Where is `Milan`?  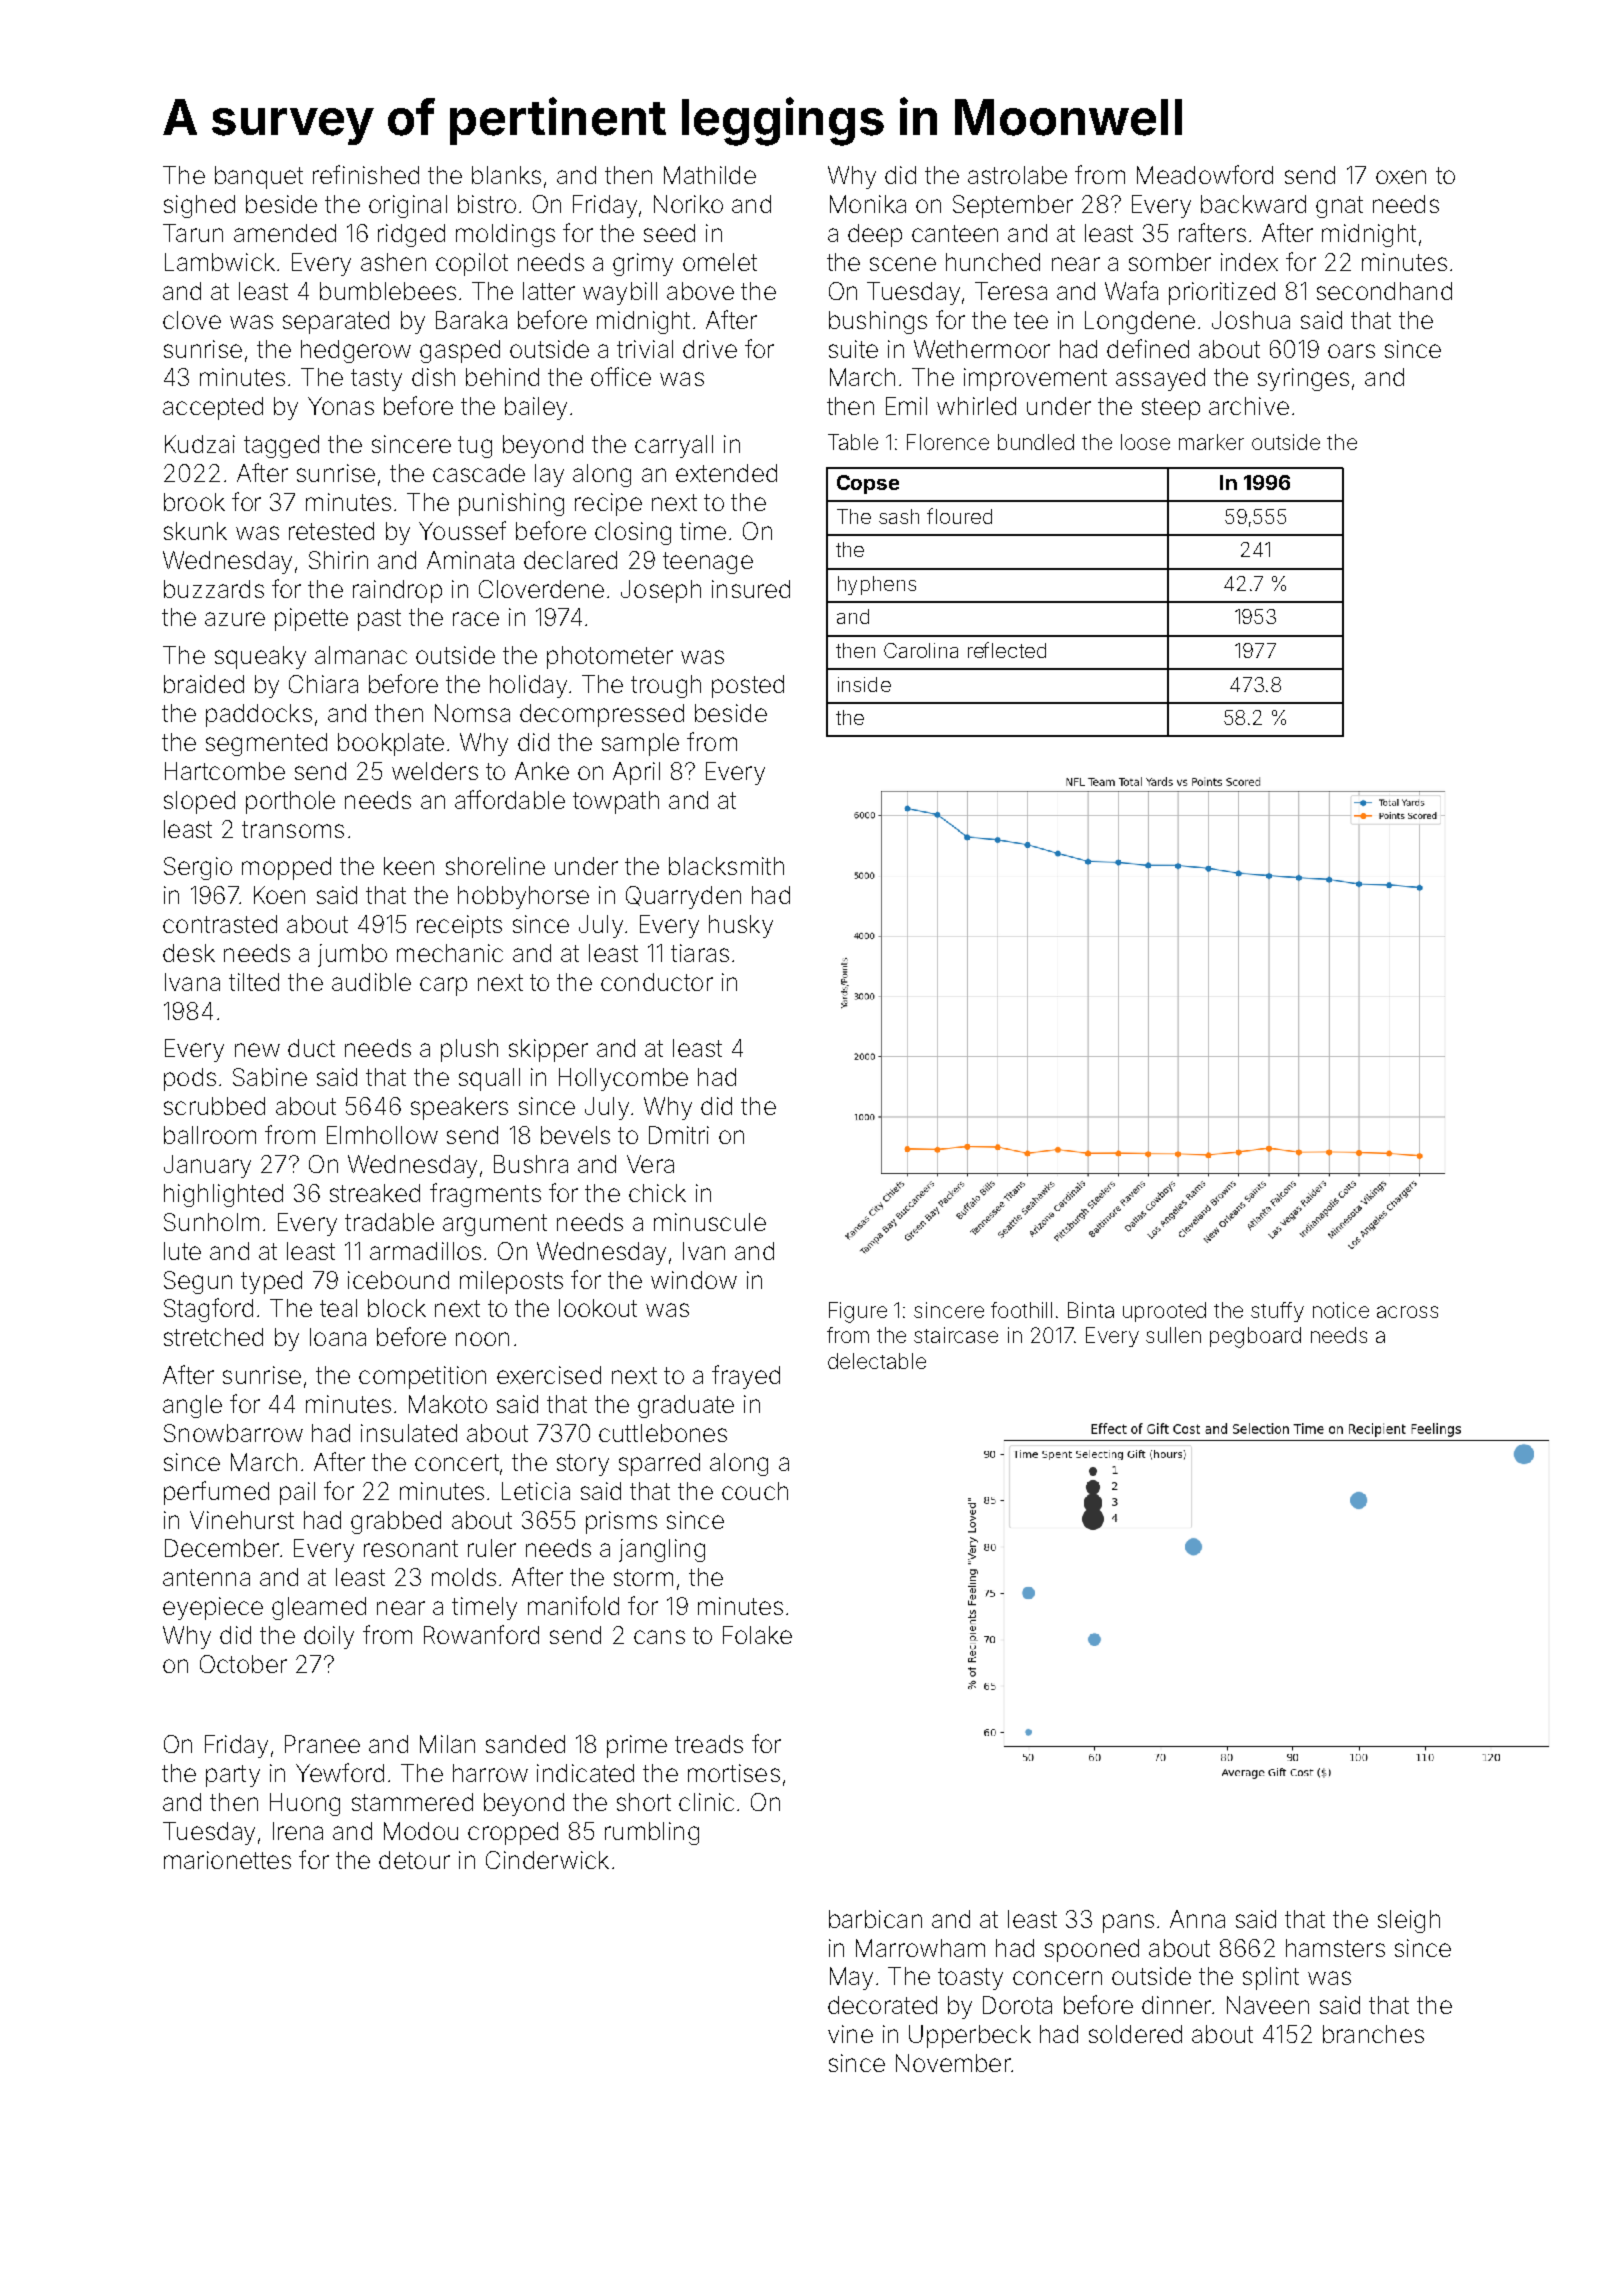 Milan is located at coordinates (447, 1744).
